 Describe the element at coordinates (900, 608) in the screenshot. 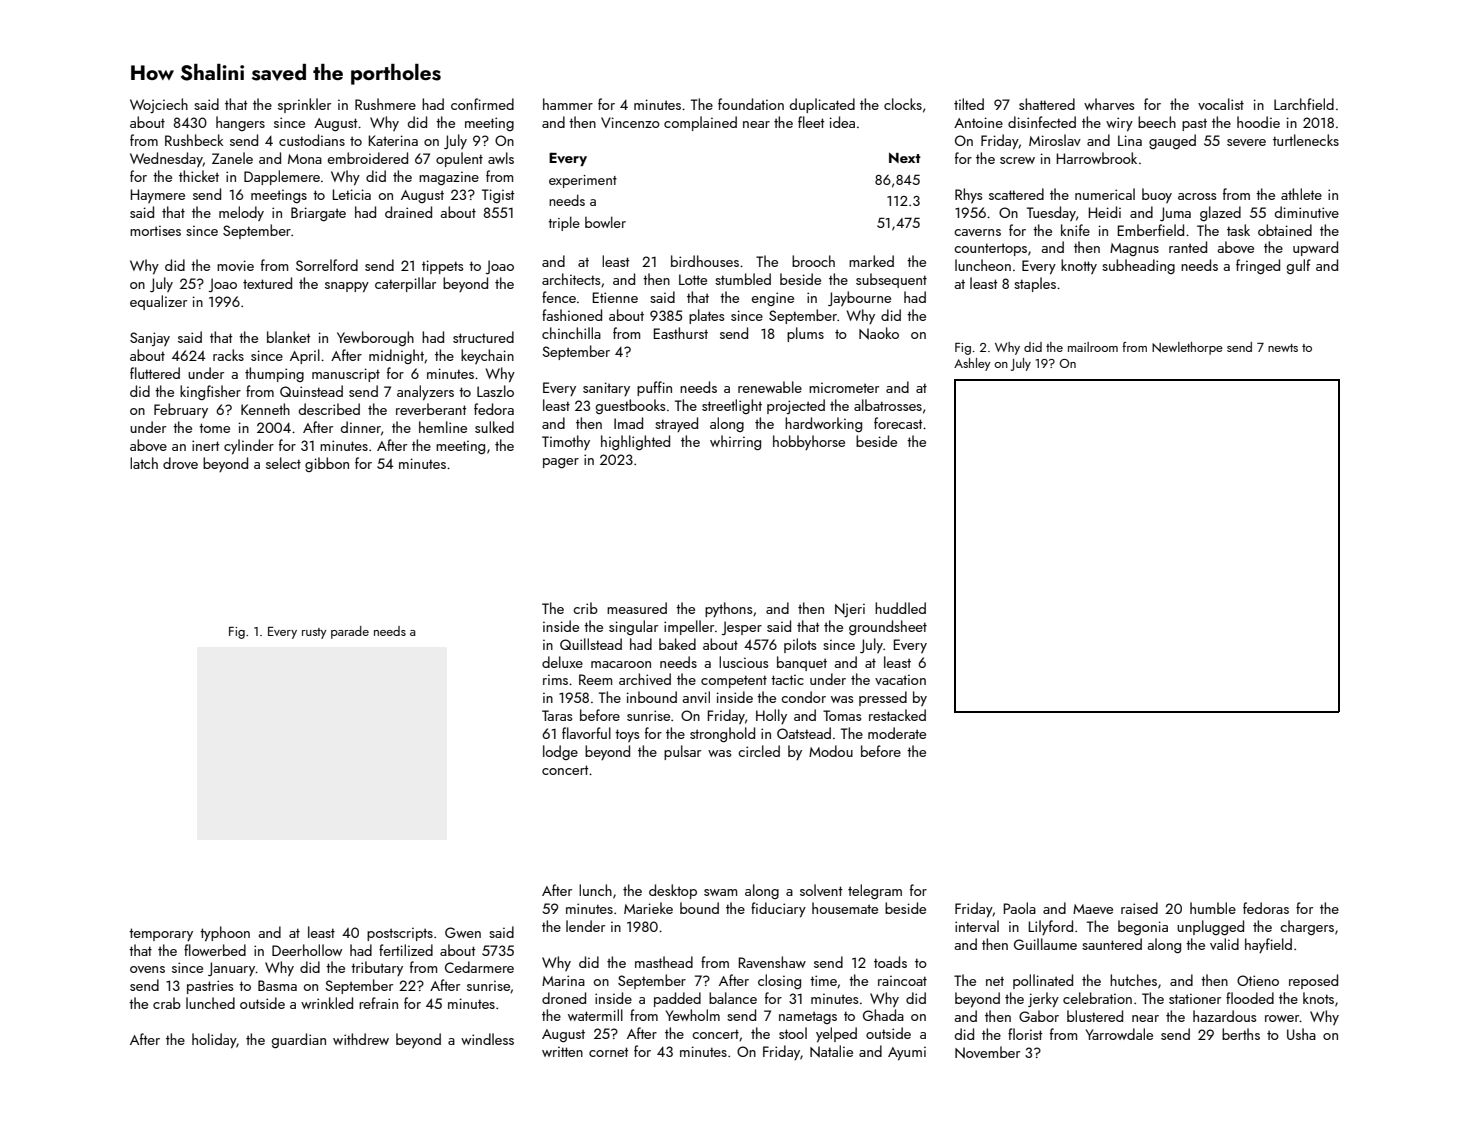

I see `huddled` at that location.
